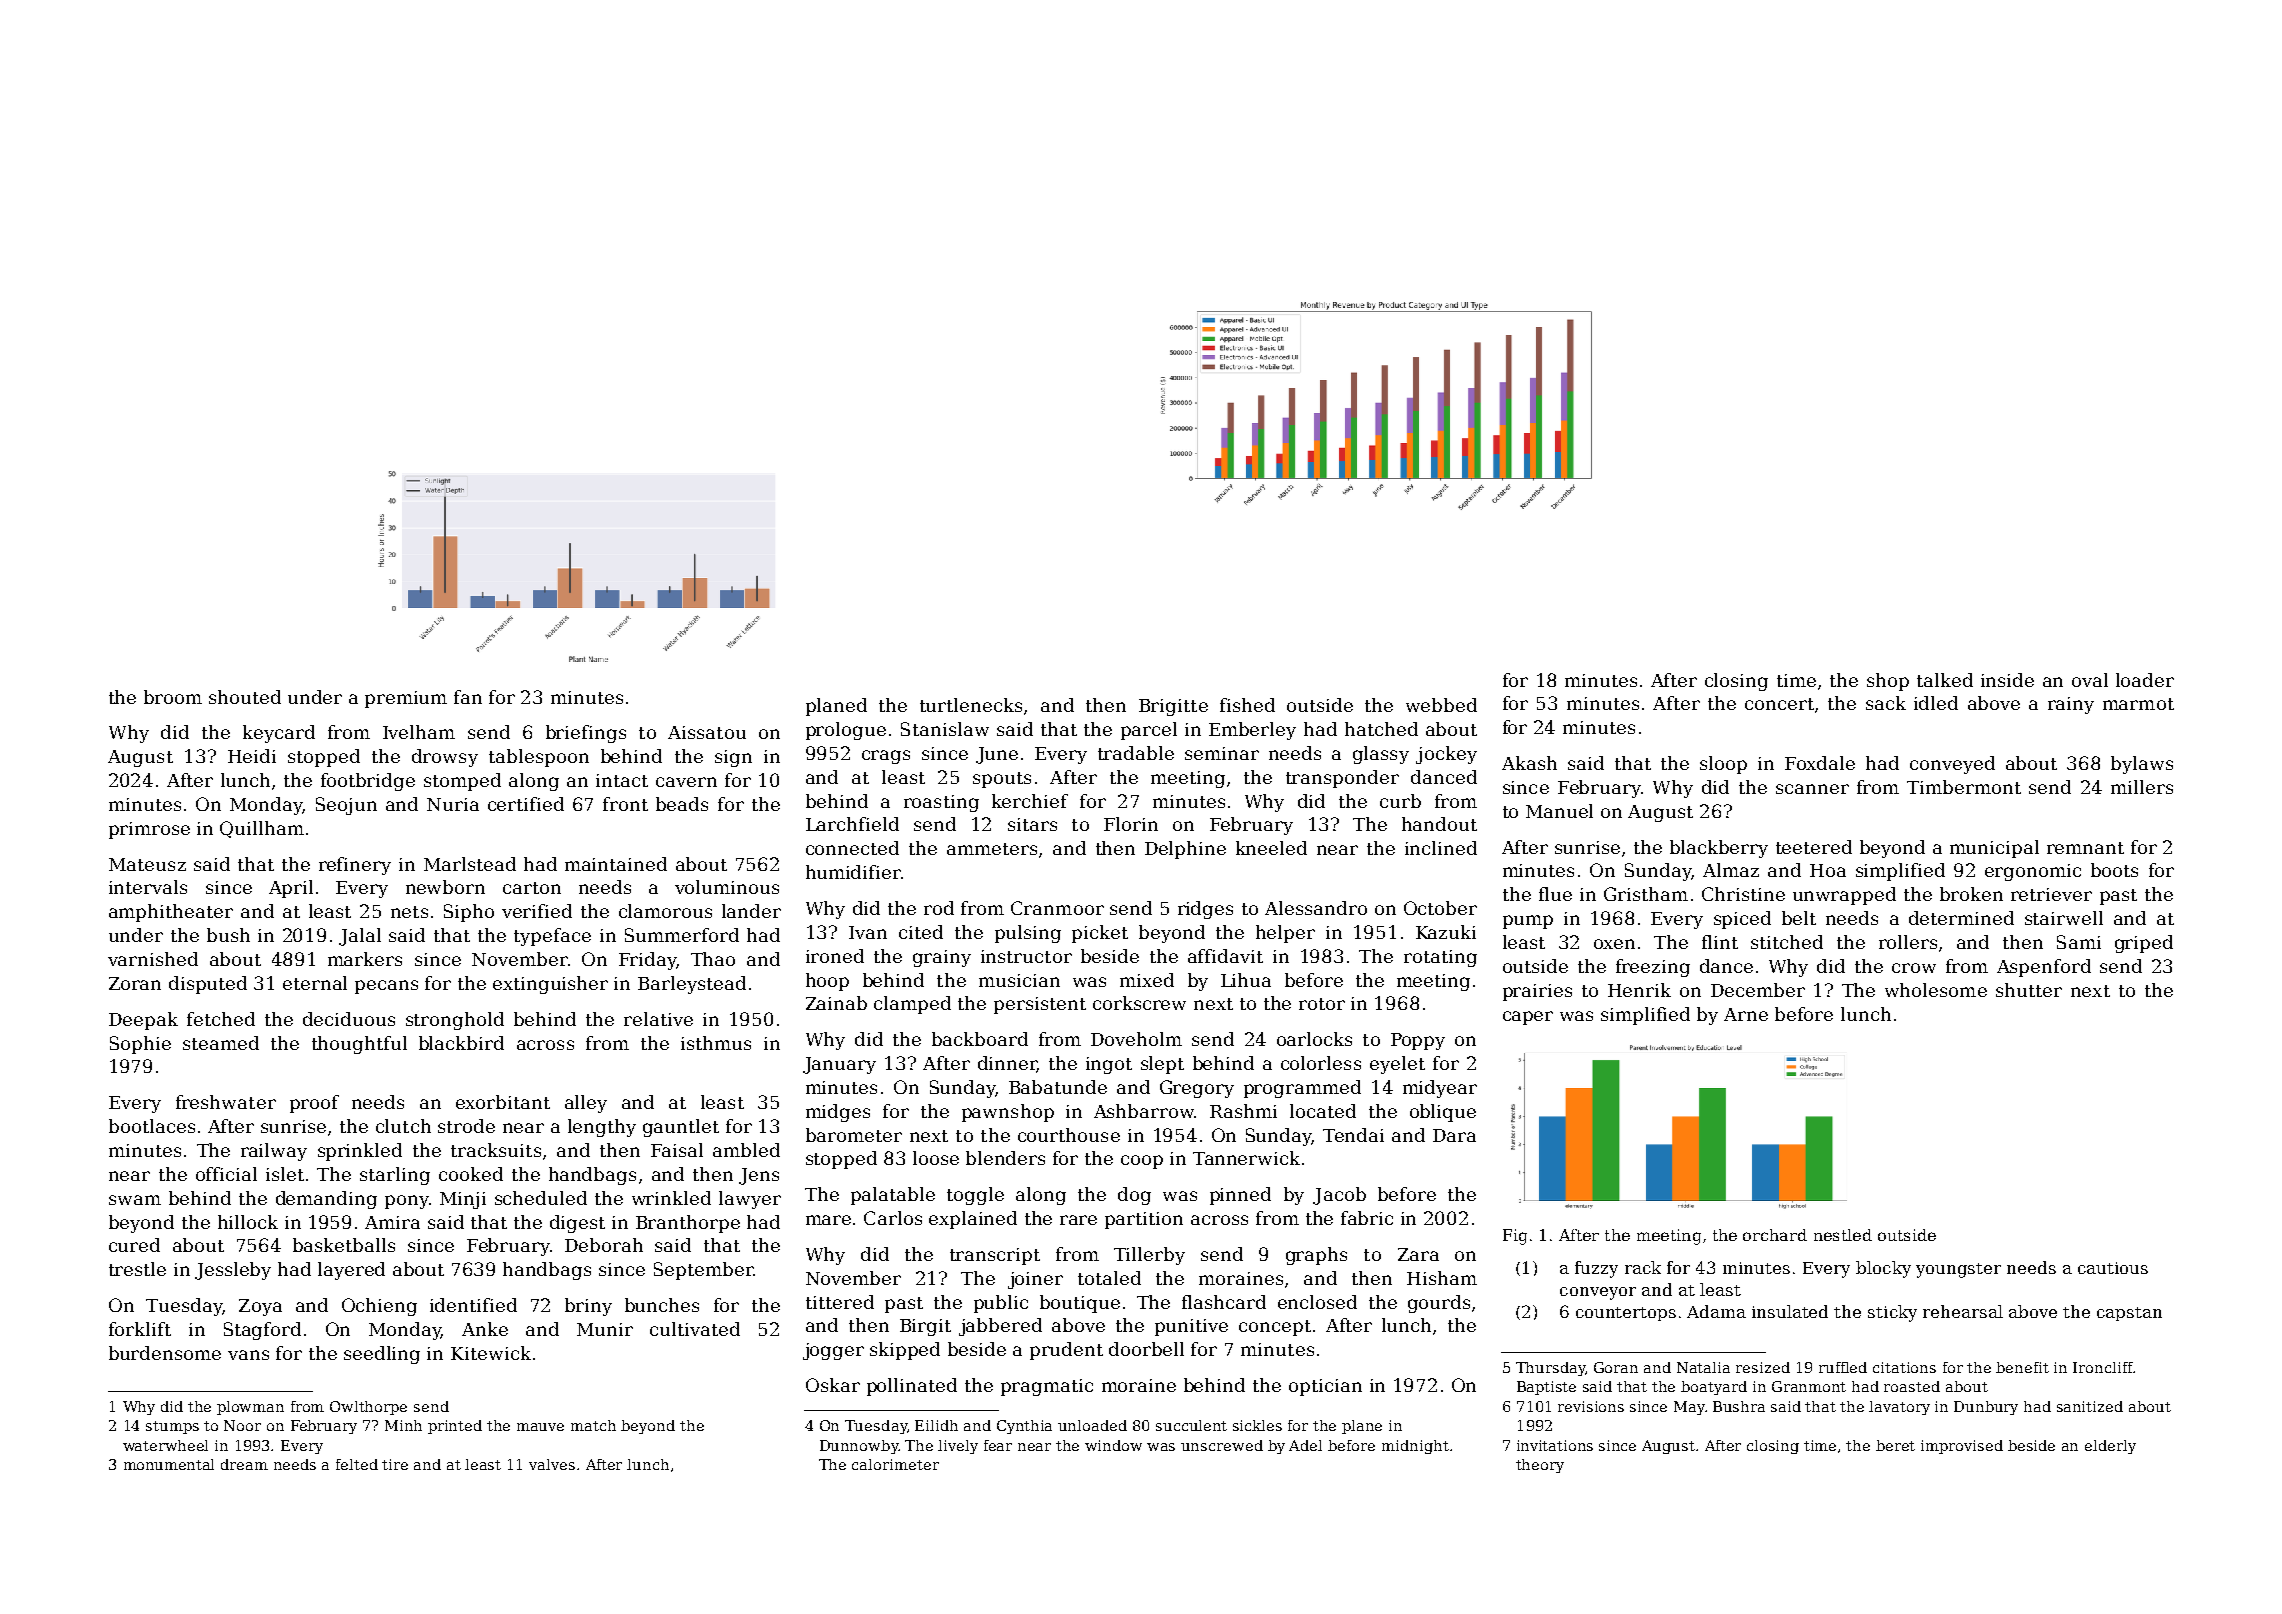  What do you see at coordinates (365, 959) in the screenshot?
I see `markers` at bounding box center [365, 959].
